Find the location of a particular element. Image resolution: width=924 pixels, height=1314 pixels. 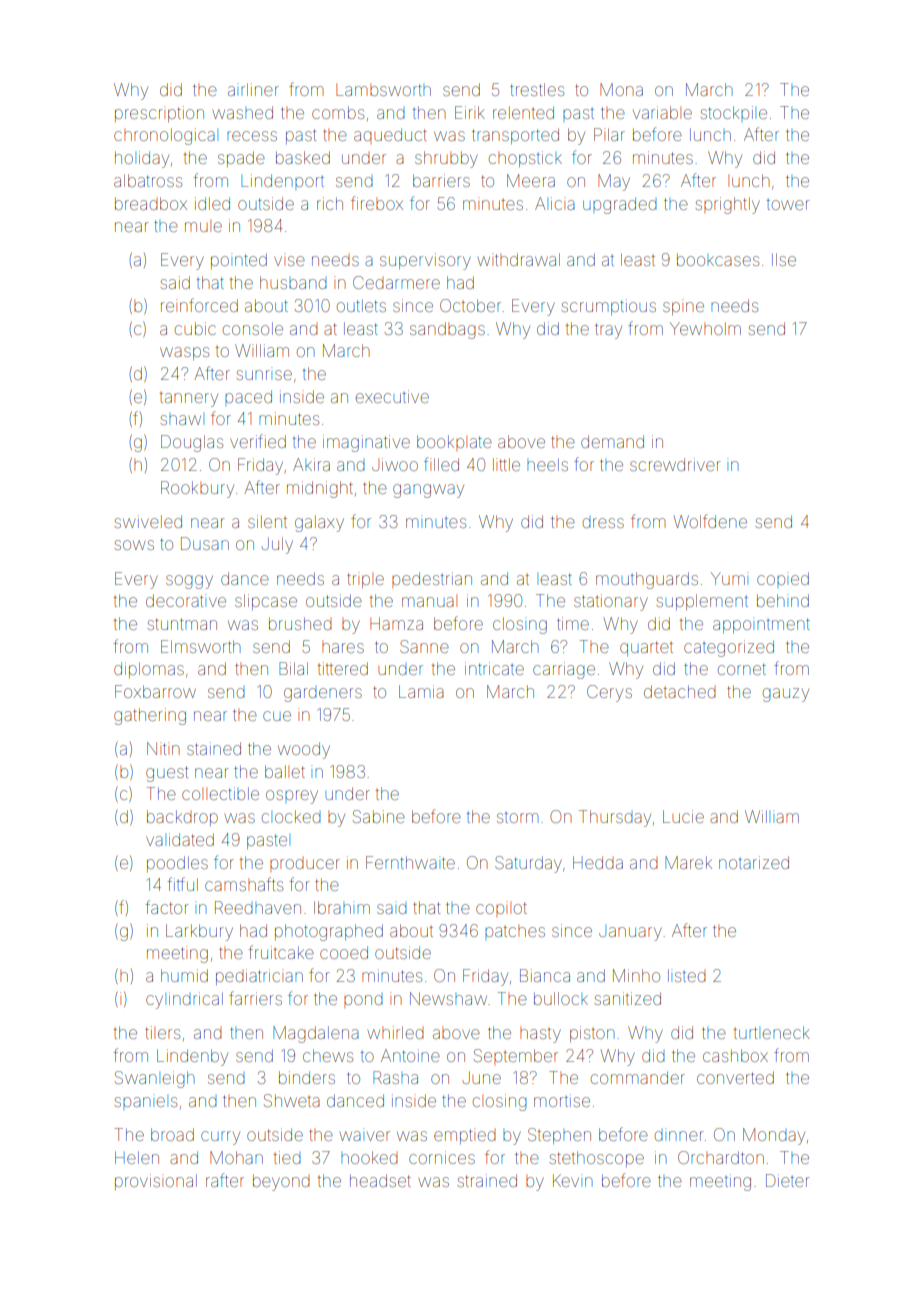

tray is located at coordinates (608, 331).
